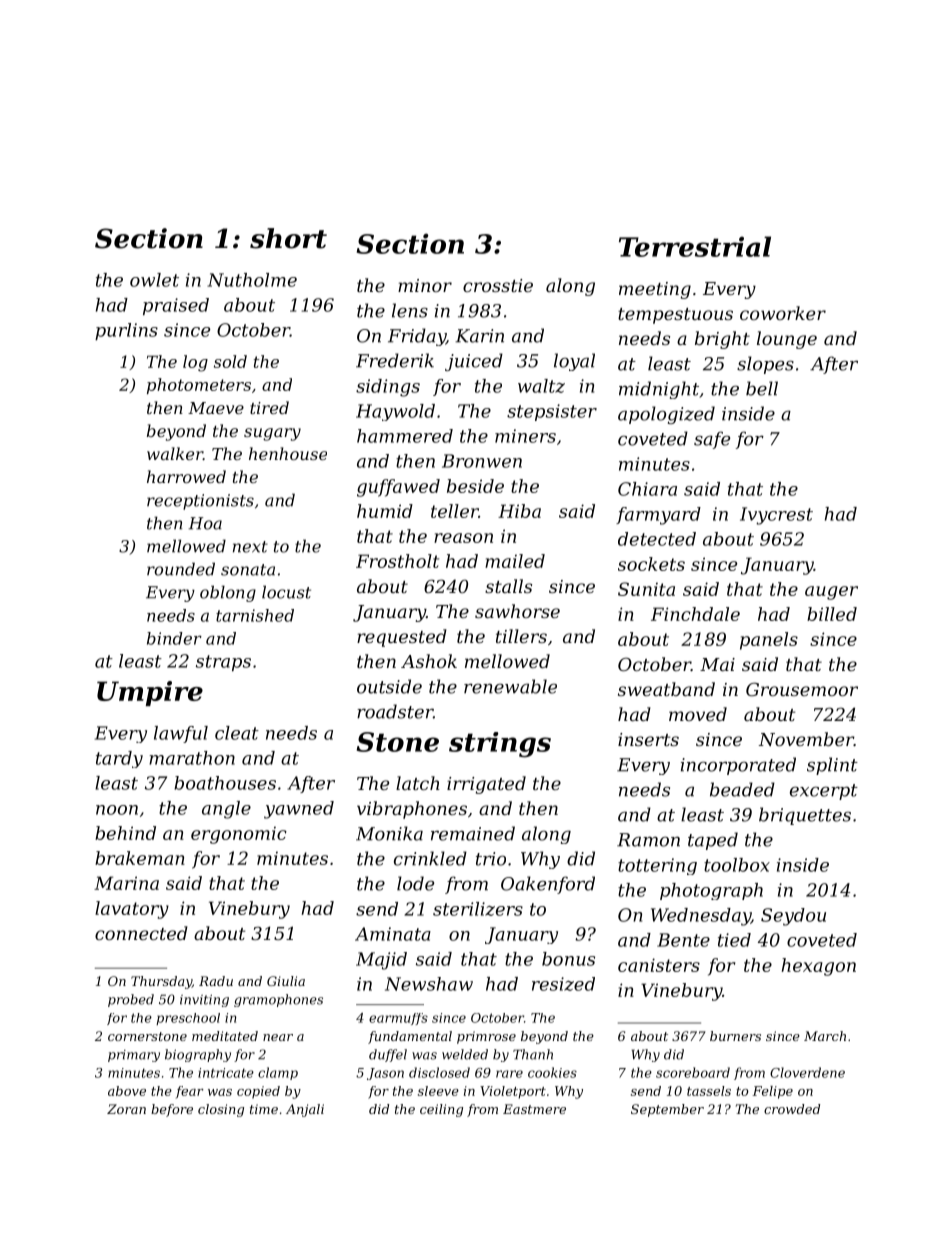 The image size is (952, 1233). What do you see at coordinates (498, 285) in the page?
I see `crosstie` at bounding box center [498, 285].
